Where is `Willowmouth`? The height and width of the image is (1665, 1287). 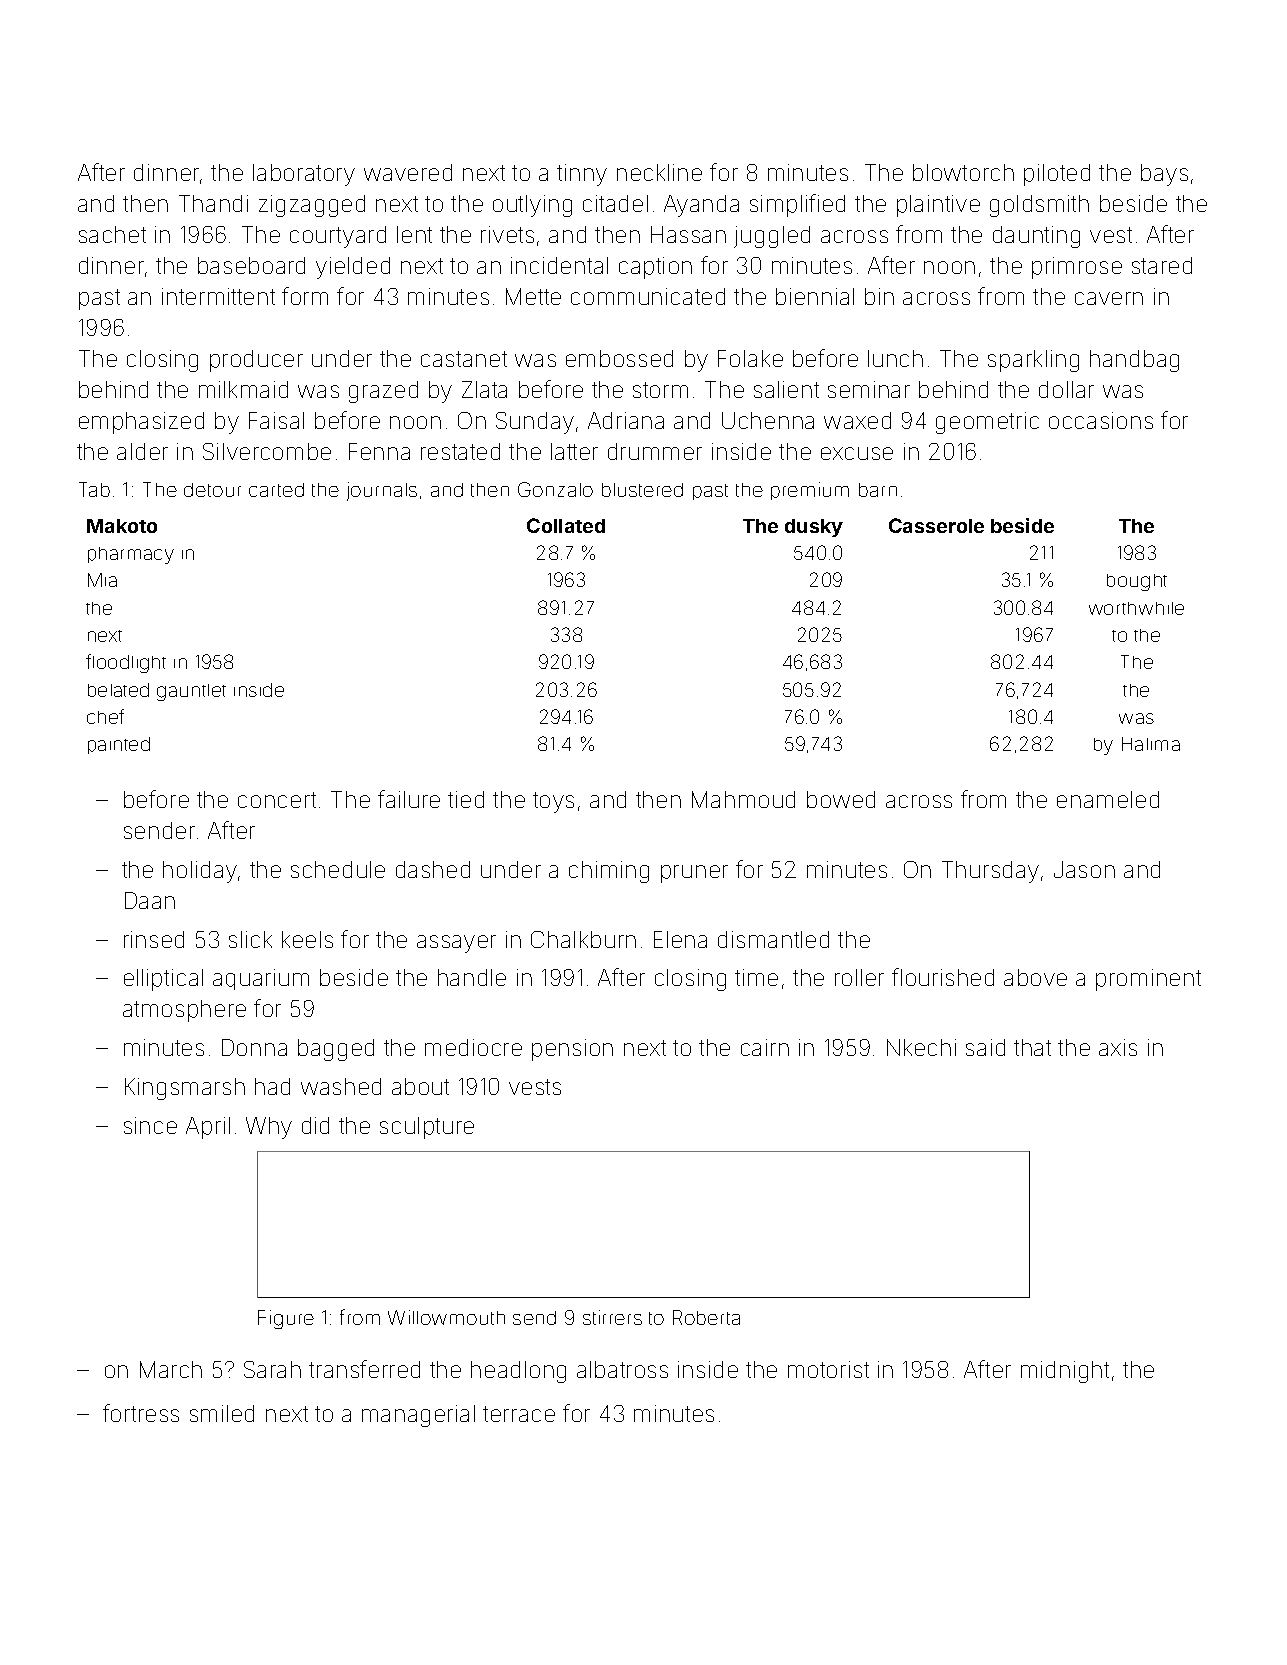
Willowmouth is located at coordinates (446, 1317).
